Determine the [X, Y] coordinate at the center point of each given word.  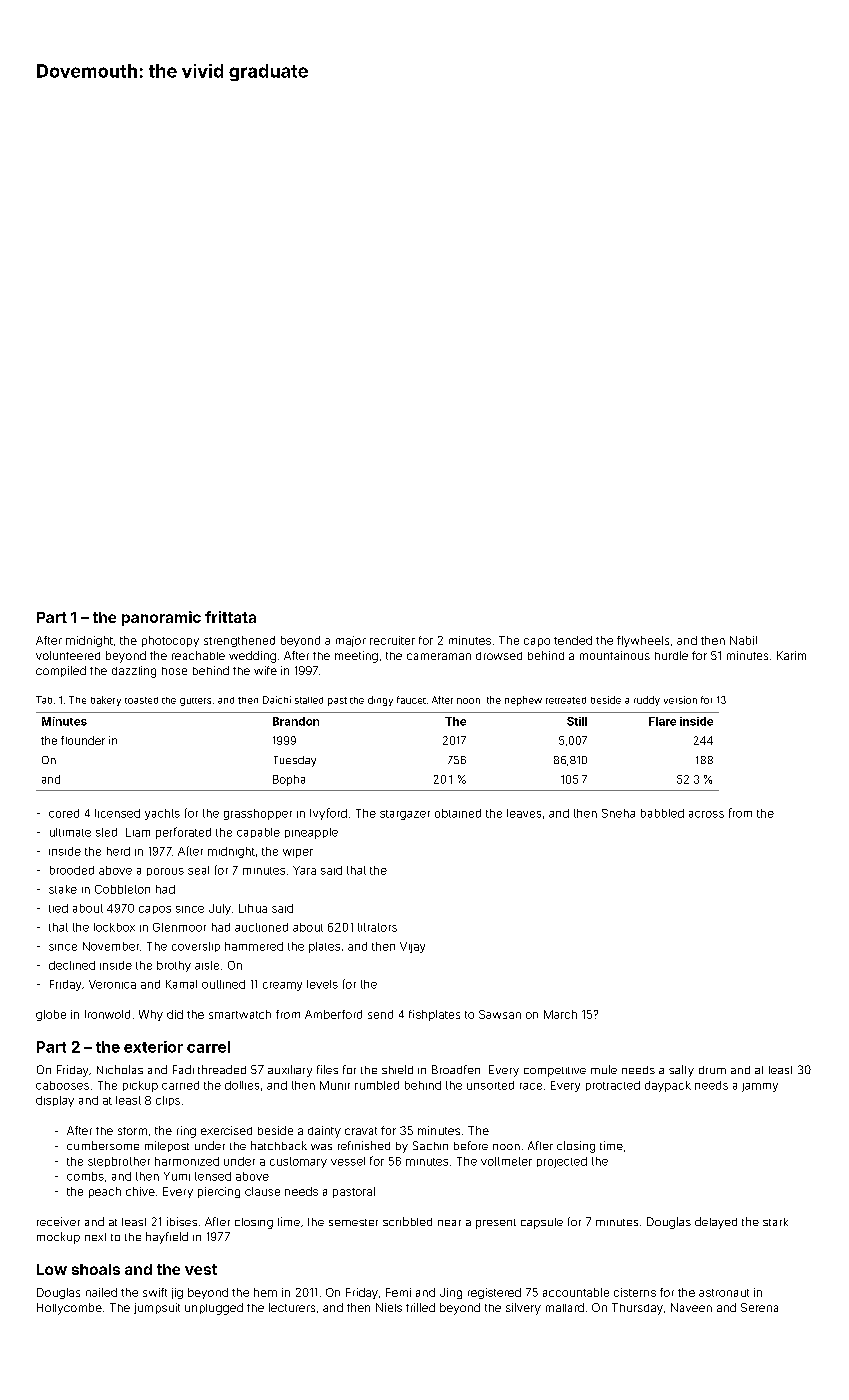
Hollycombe [69, 1309]
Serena [759, 1307]
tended [573, 640]
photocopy [170, 641]
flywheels [643, 641]
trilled [420, 1307]
